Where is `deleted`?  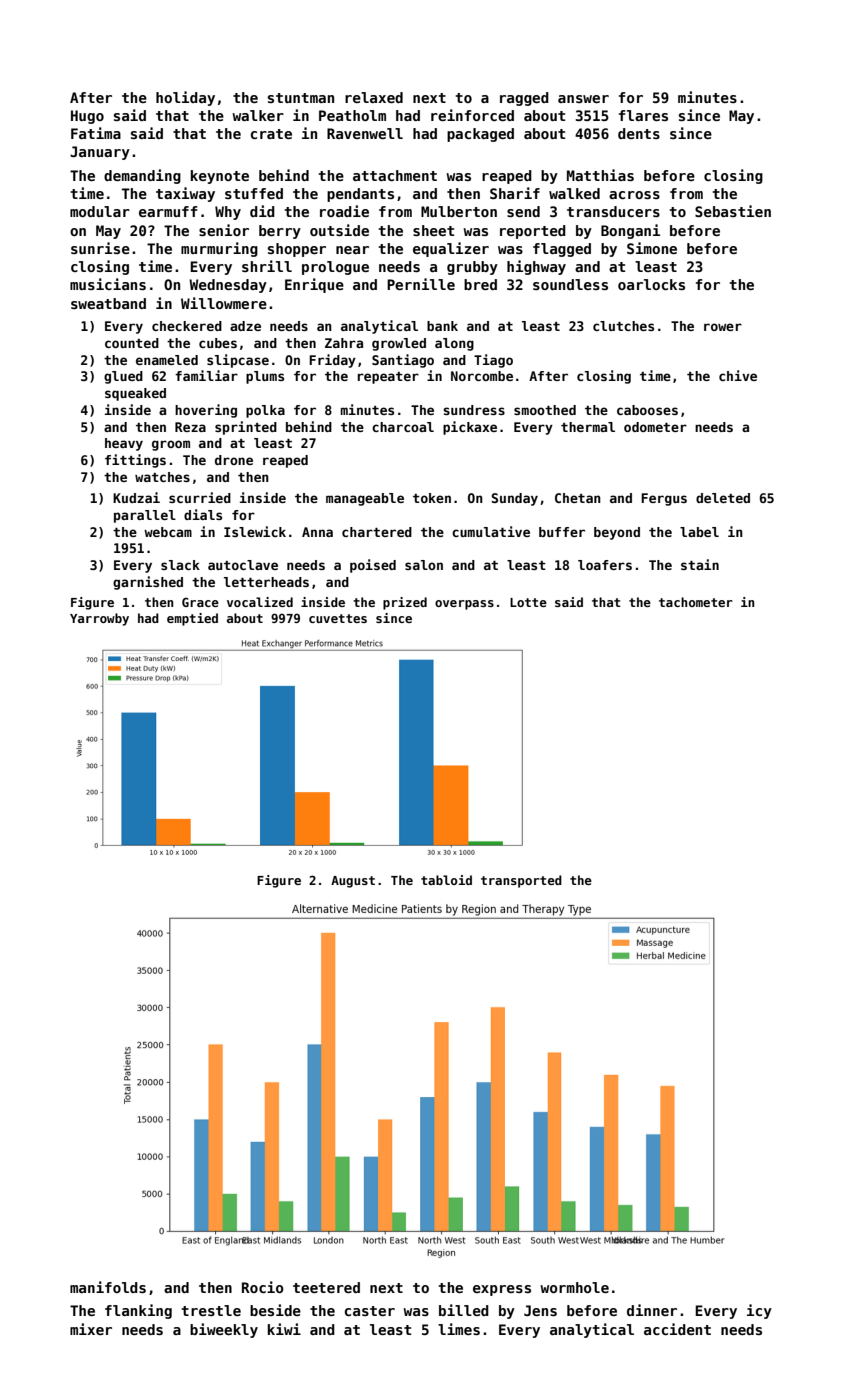
deleted is located at coordinates (723, 498).
